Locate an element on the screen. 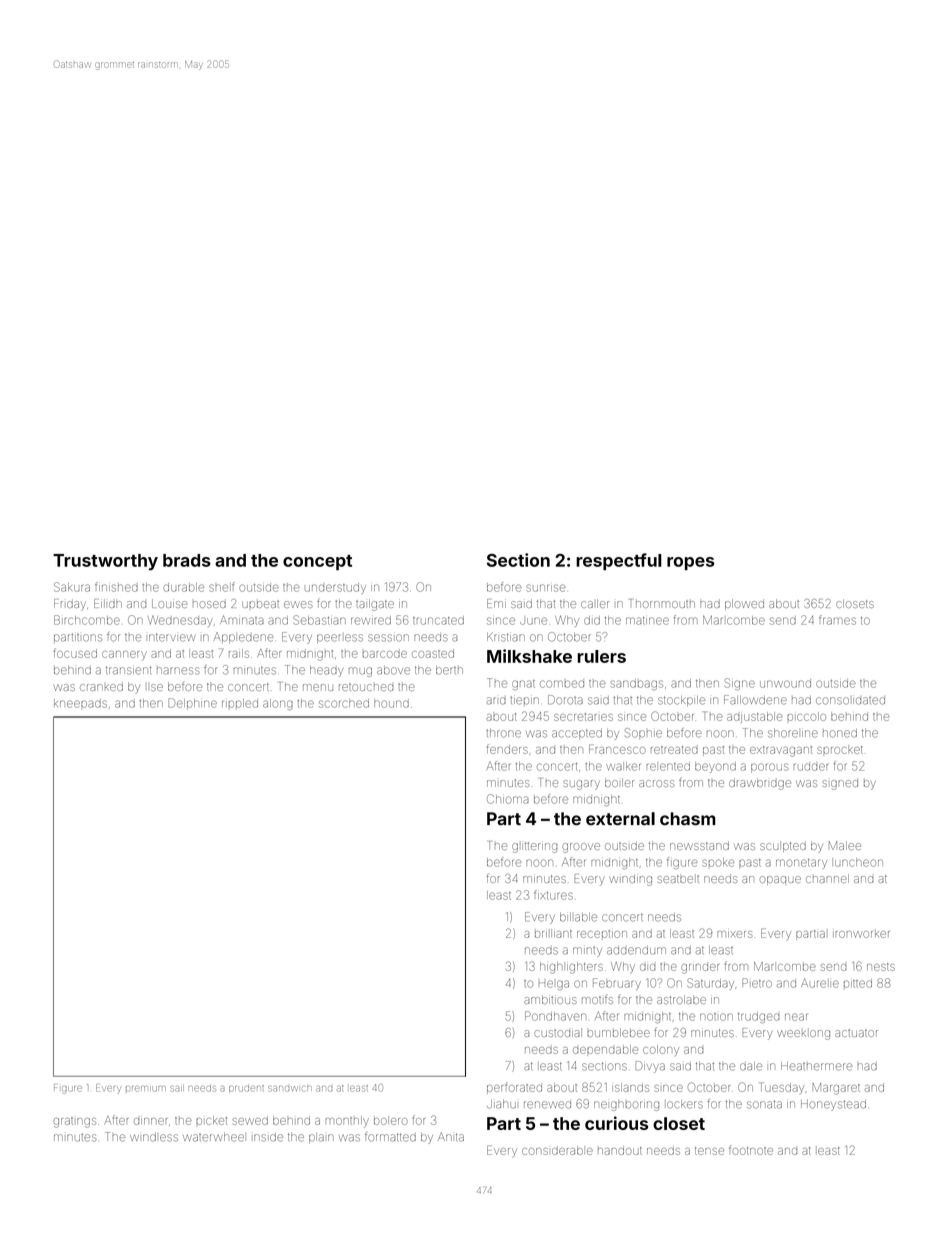 This screenshot has width=952, height=1233. windless is located at coordinates (154, 1137).
